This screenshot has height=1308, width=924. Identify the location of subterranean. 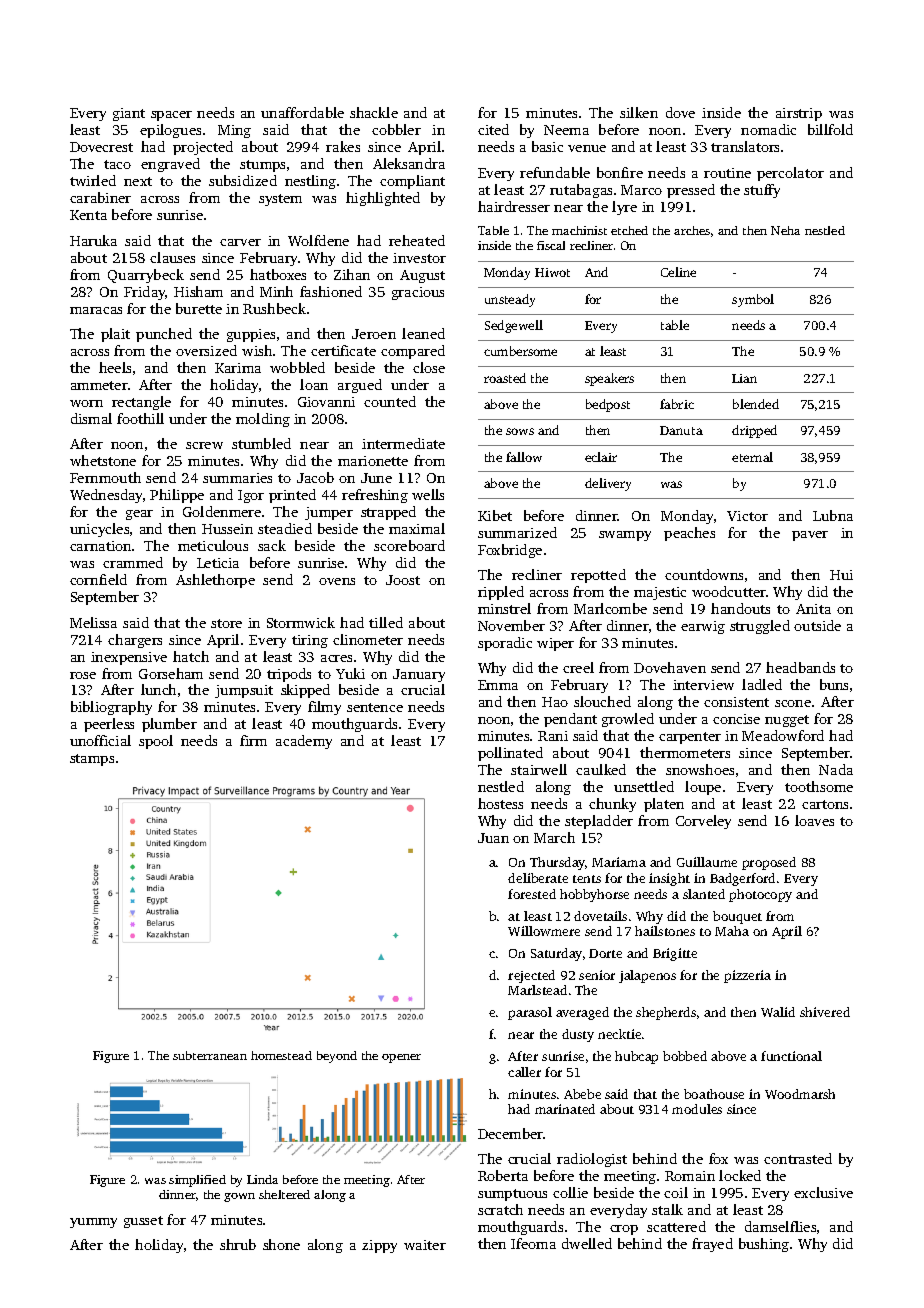
(210, 1055).
